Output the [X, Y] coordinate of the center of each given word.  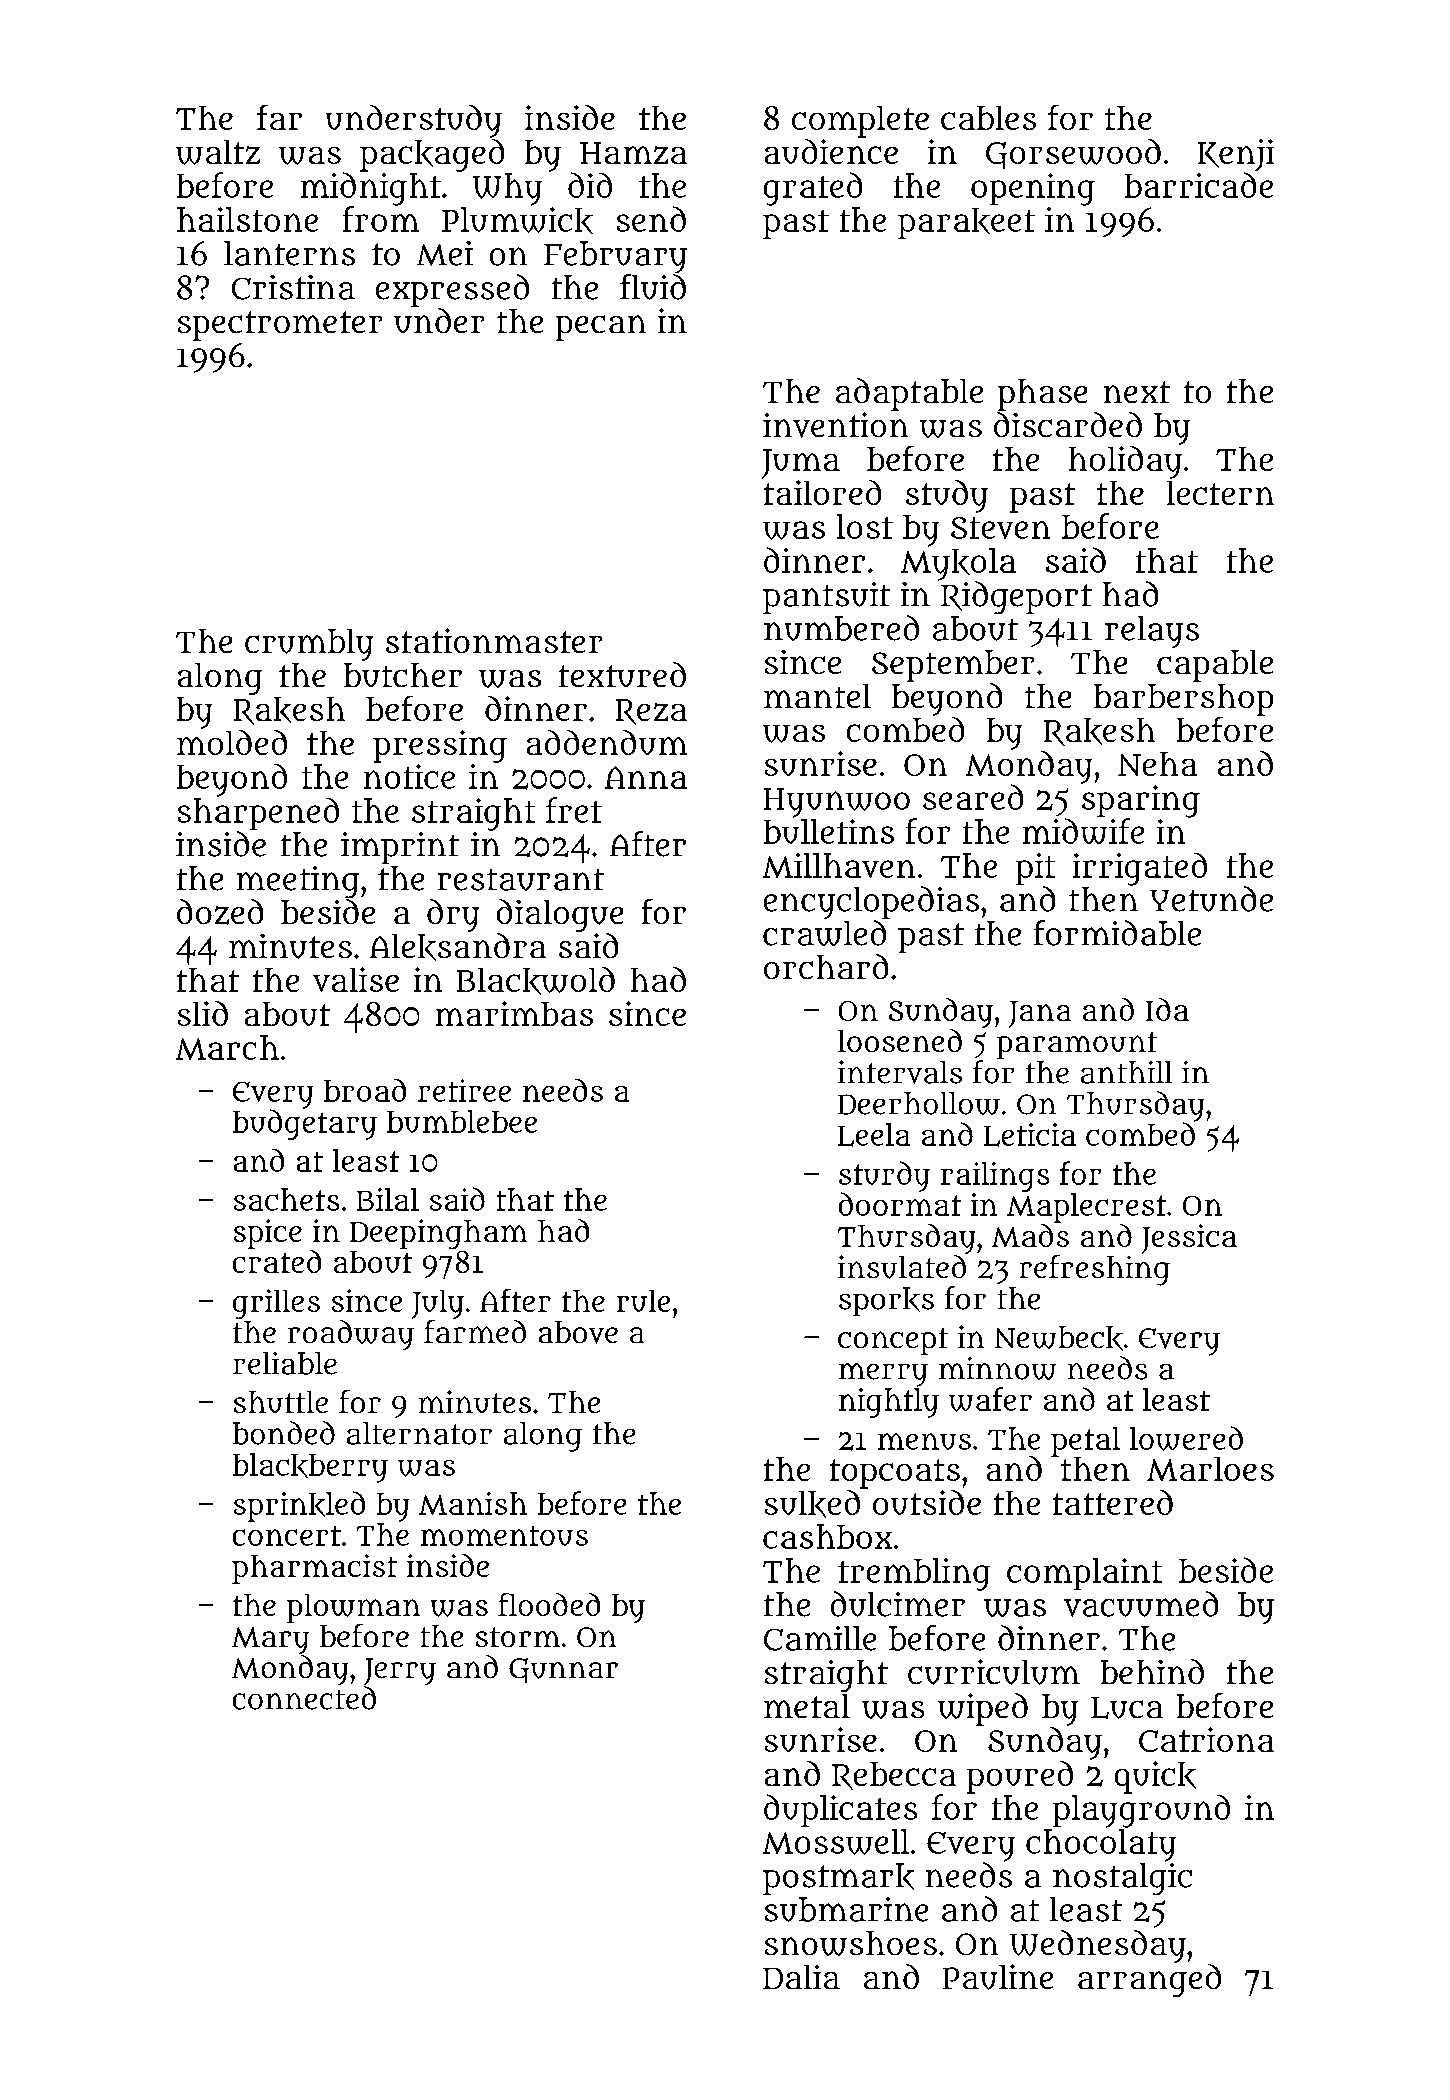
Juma [801, 464]
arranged [1149, 1980]
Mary [270, 1640]
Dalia [801, 1977]
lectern [1220, 493]
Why [507, 189]
